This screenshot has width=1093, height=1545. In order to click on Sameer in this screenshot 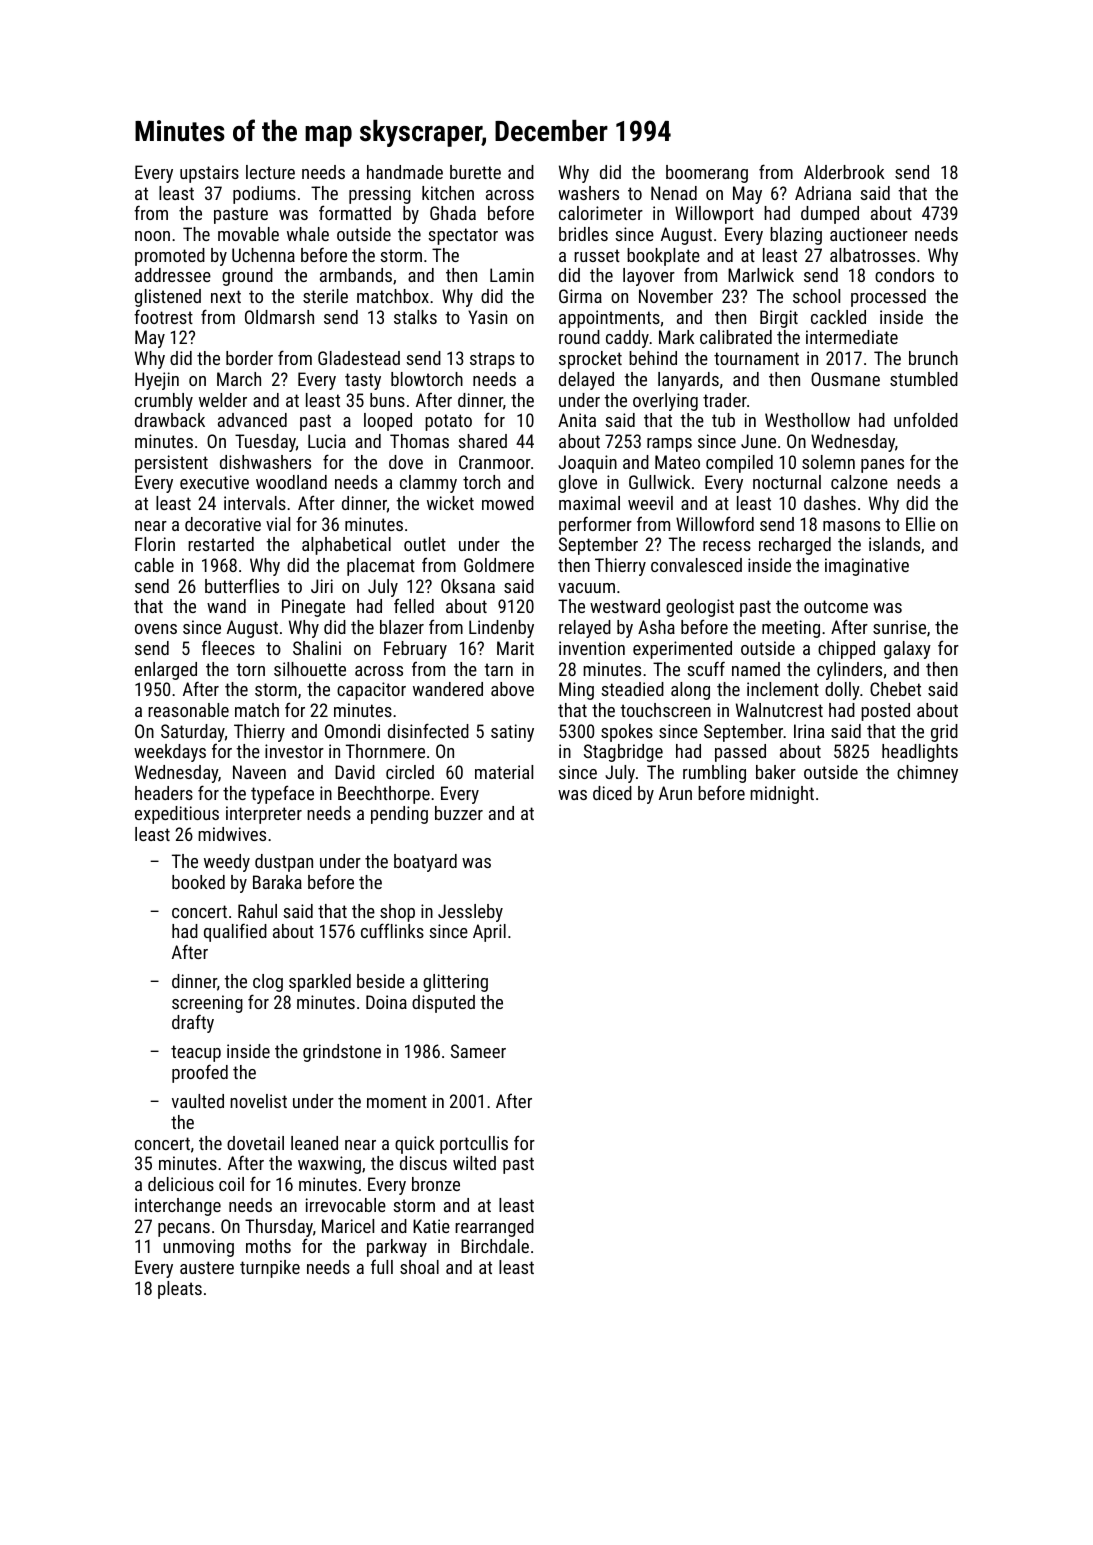, I will do `click(478, 1051)`.
